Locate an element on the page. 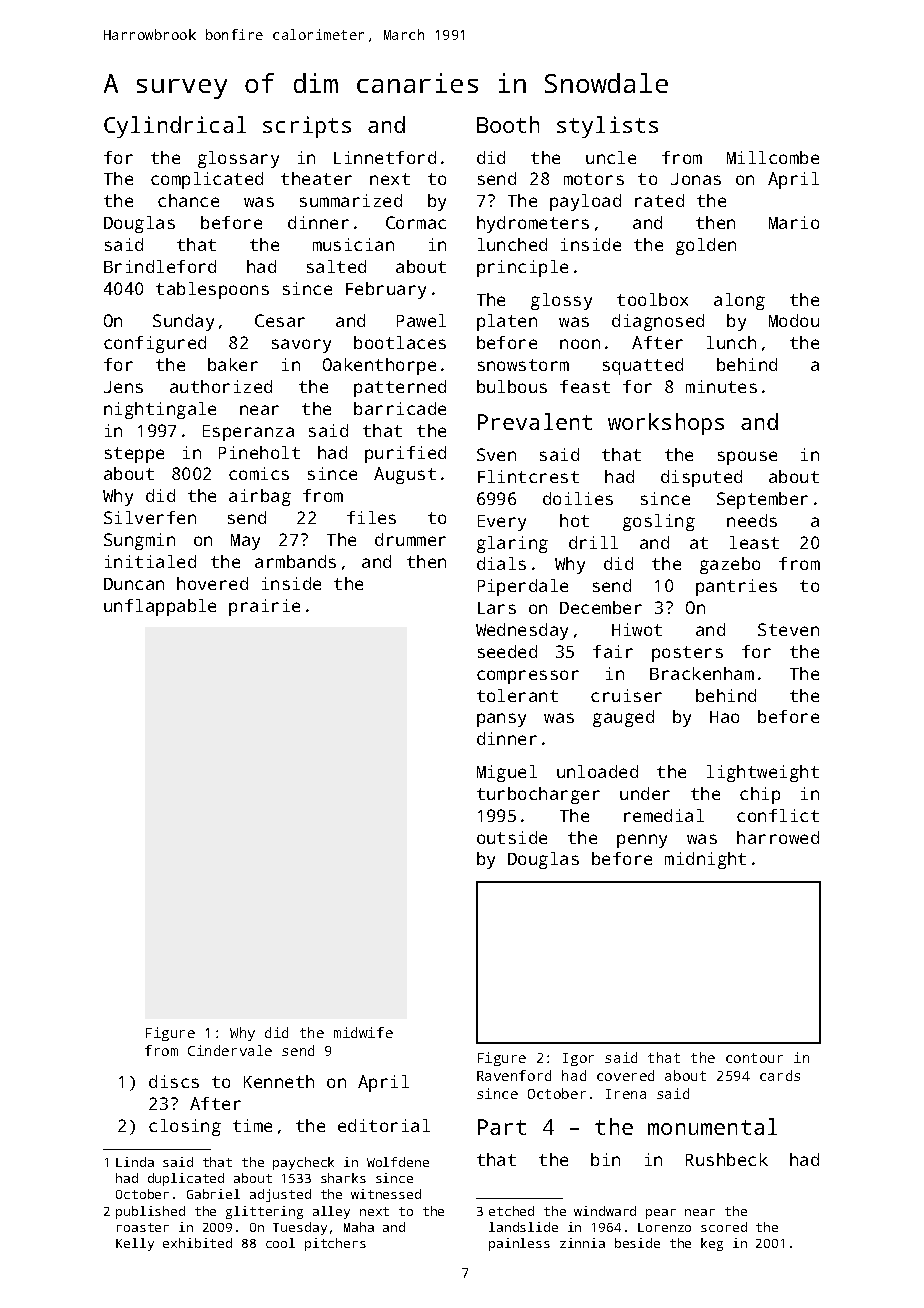  pansy is located at coordinates (501, 720).
